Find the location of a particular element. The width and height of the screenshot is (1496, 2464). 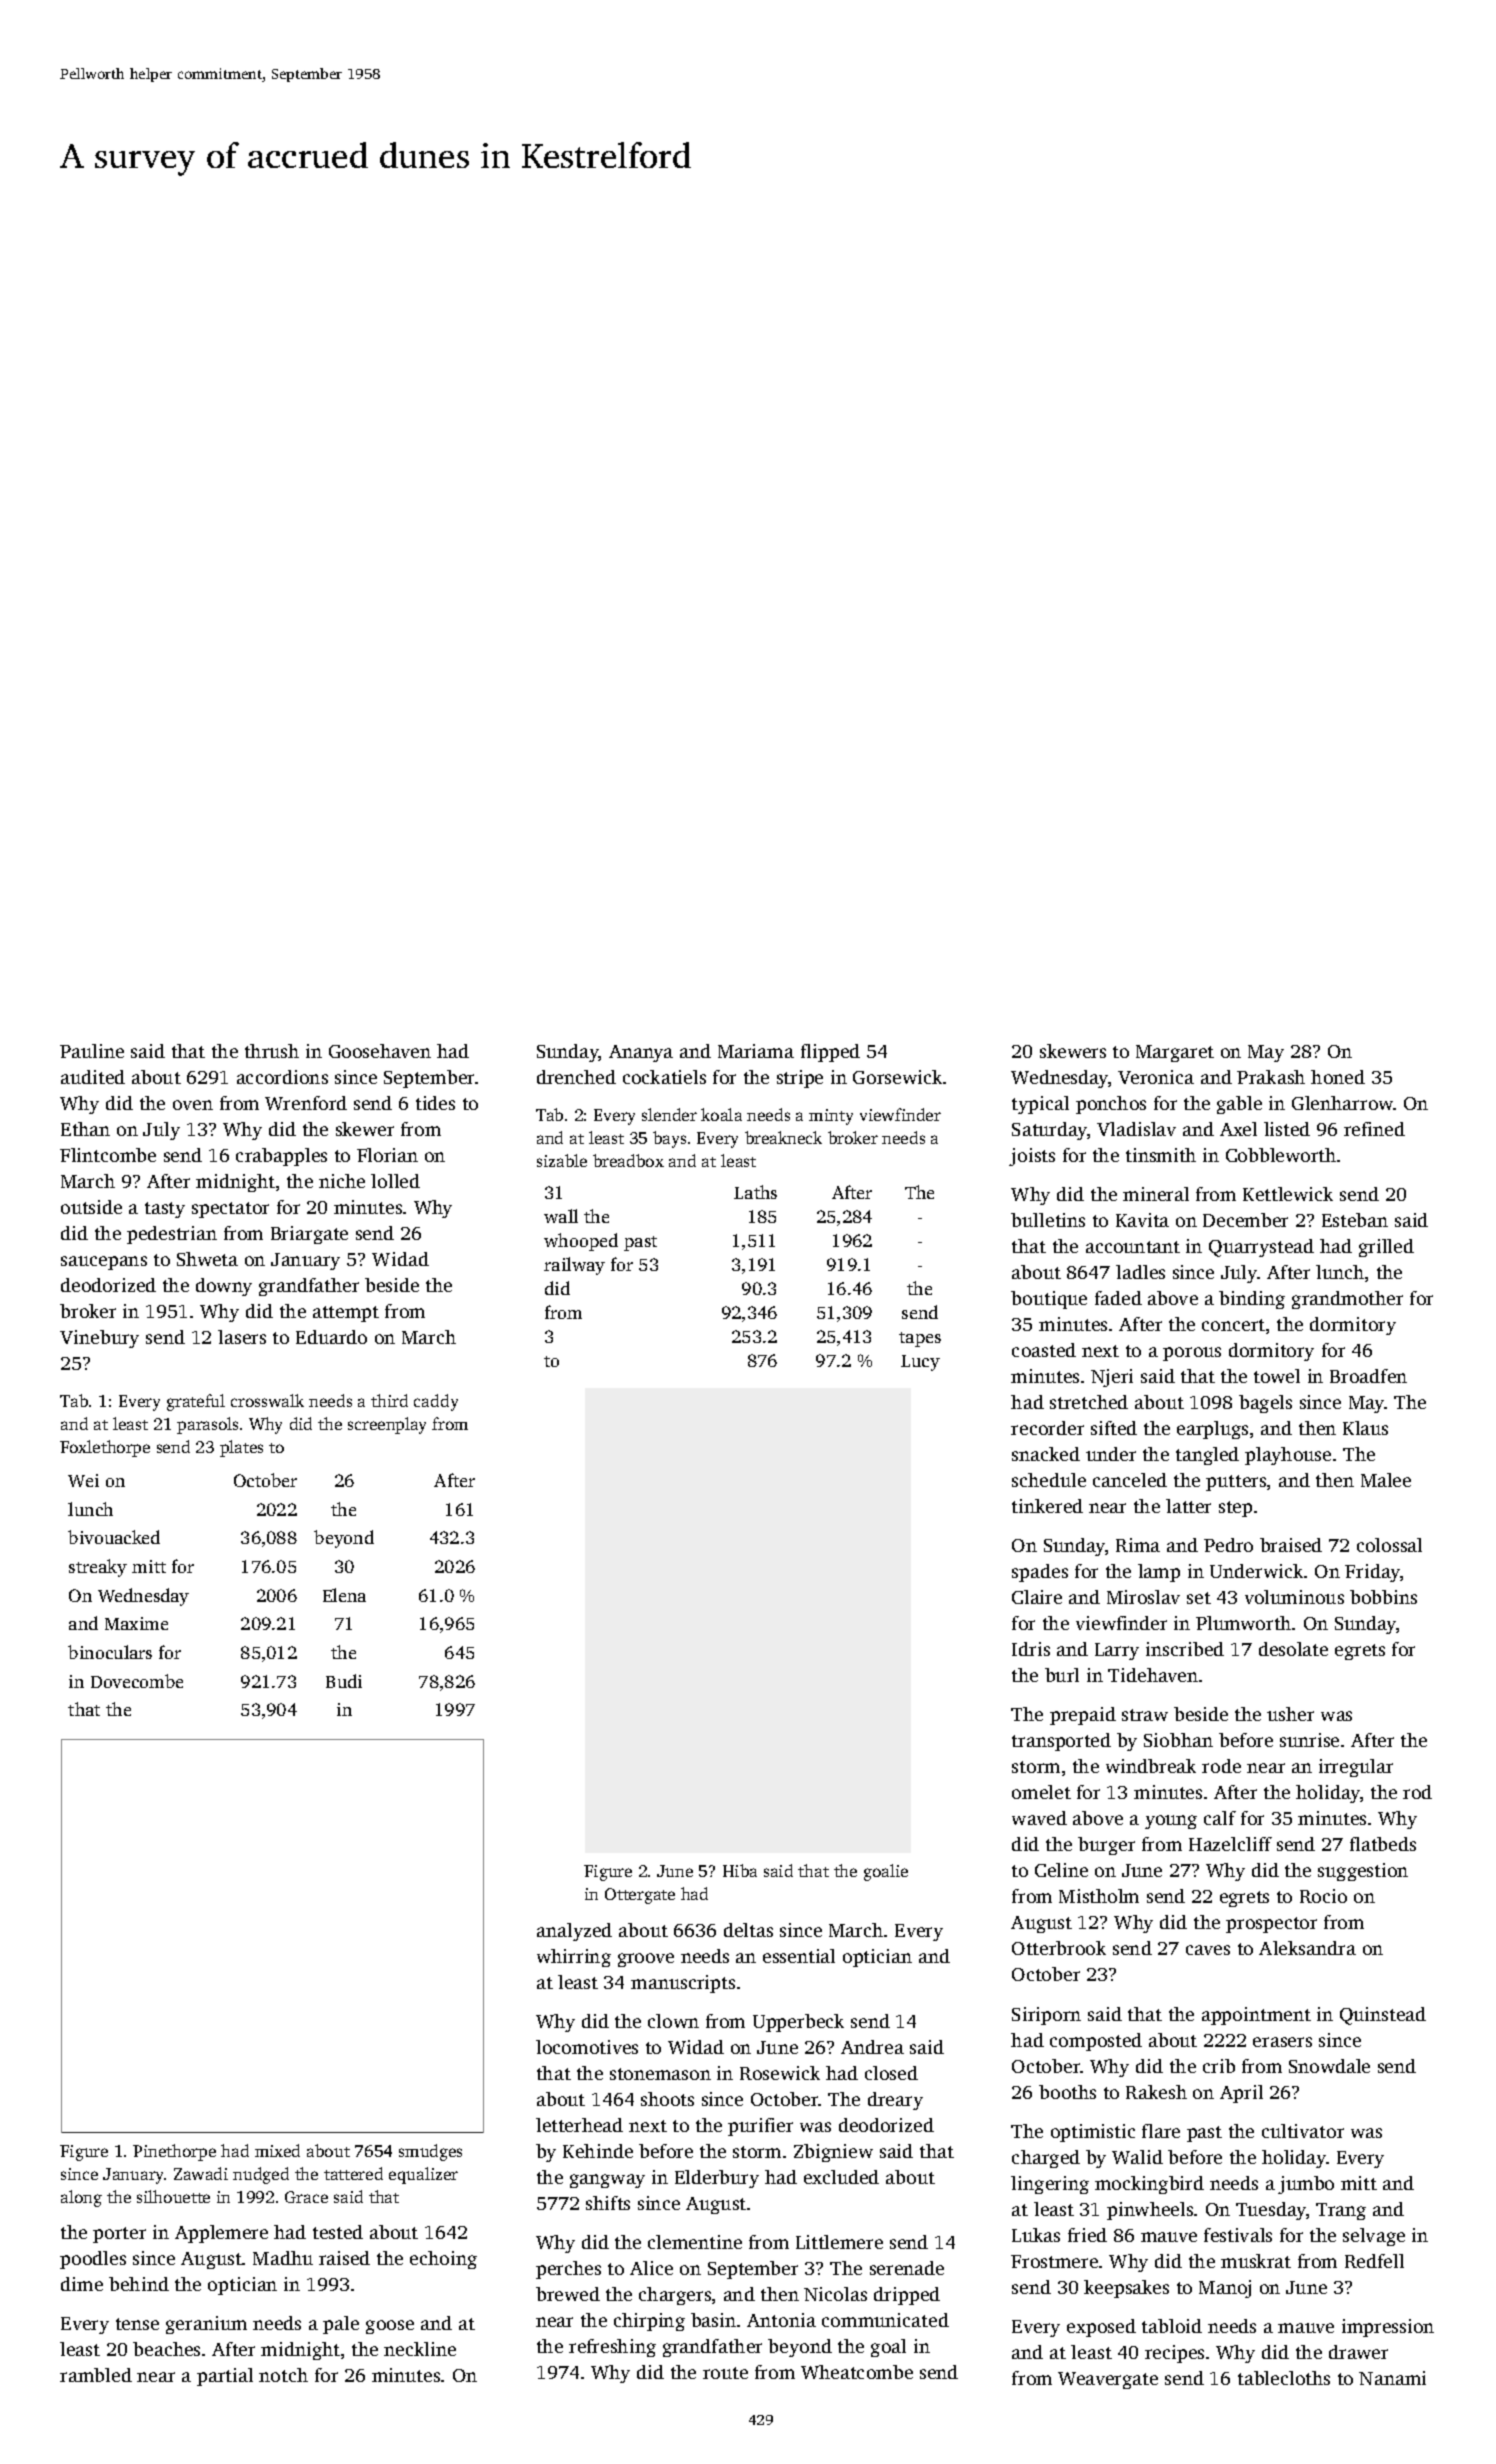

Pauline is located at coordinates (92, 1051).
